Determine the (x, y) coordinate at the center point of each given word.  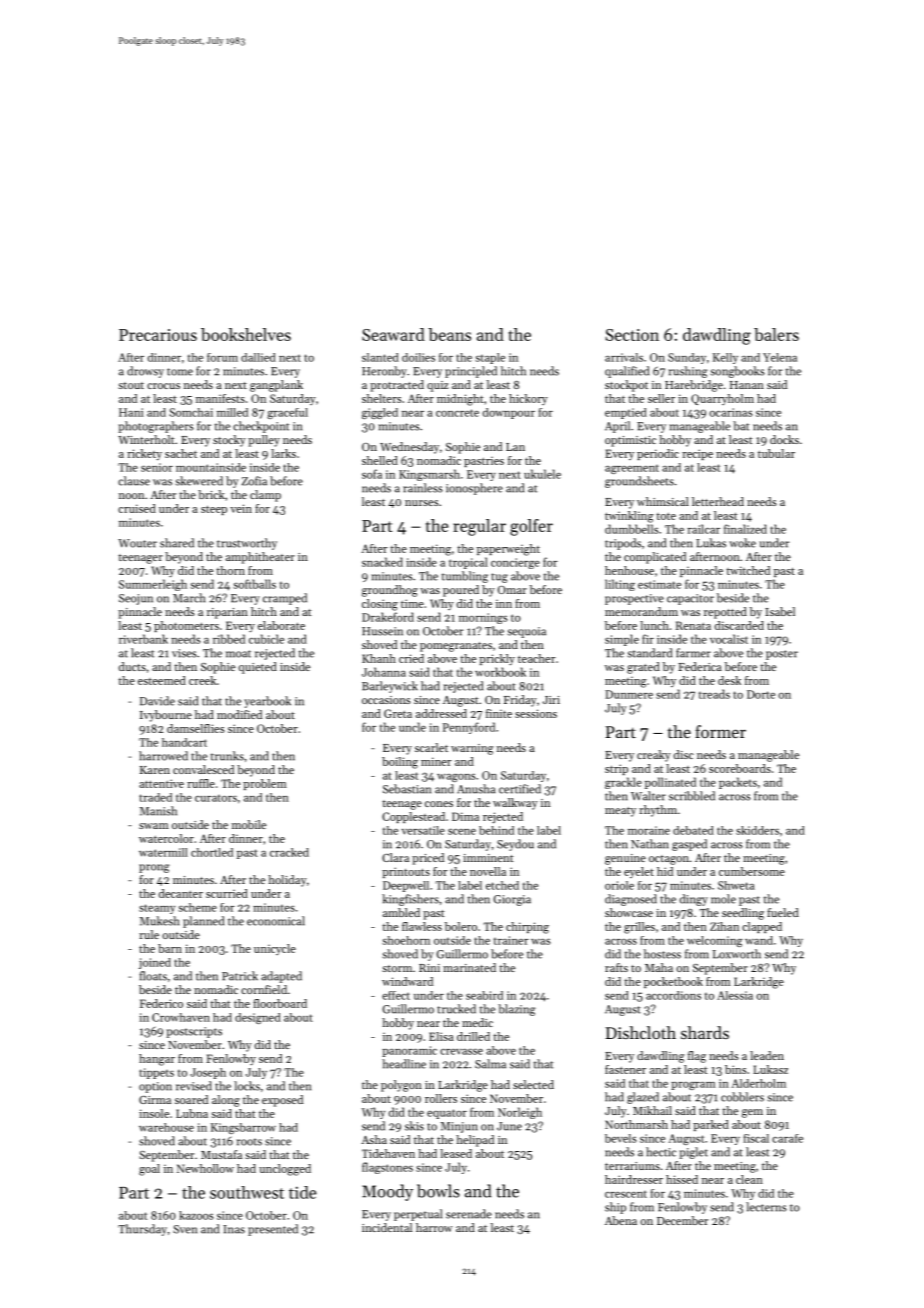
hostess (662, 954)
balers (776, 334)
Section (632, 335)
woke (742, 543)
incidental (387, 1227)
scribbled (692, 796)
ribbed (229, 639)
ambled (401, 912)
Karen (155, 770)
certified (520, 789)
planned (203, 922)
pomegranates (456, 647)
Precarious (158, 335)
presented (273, 1230)
